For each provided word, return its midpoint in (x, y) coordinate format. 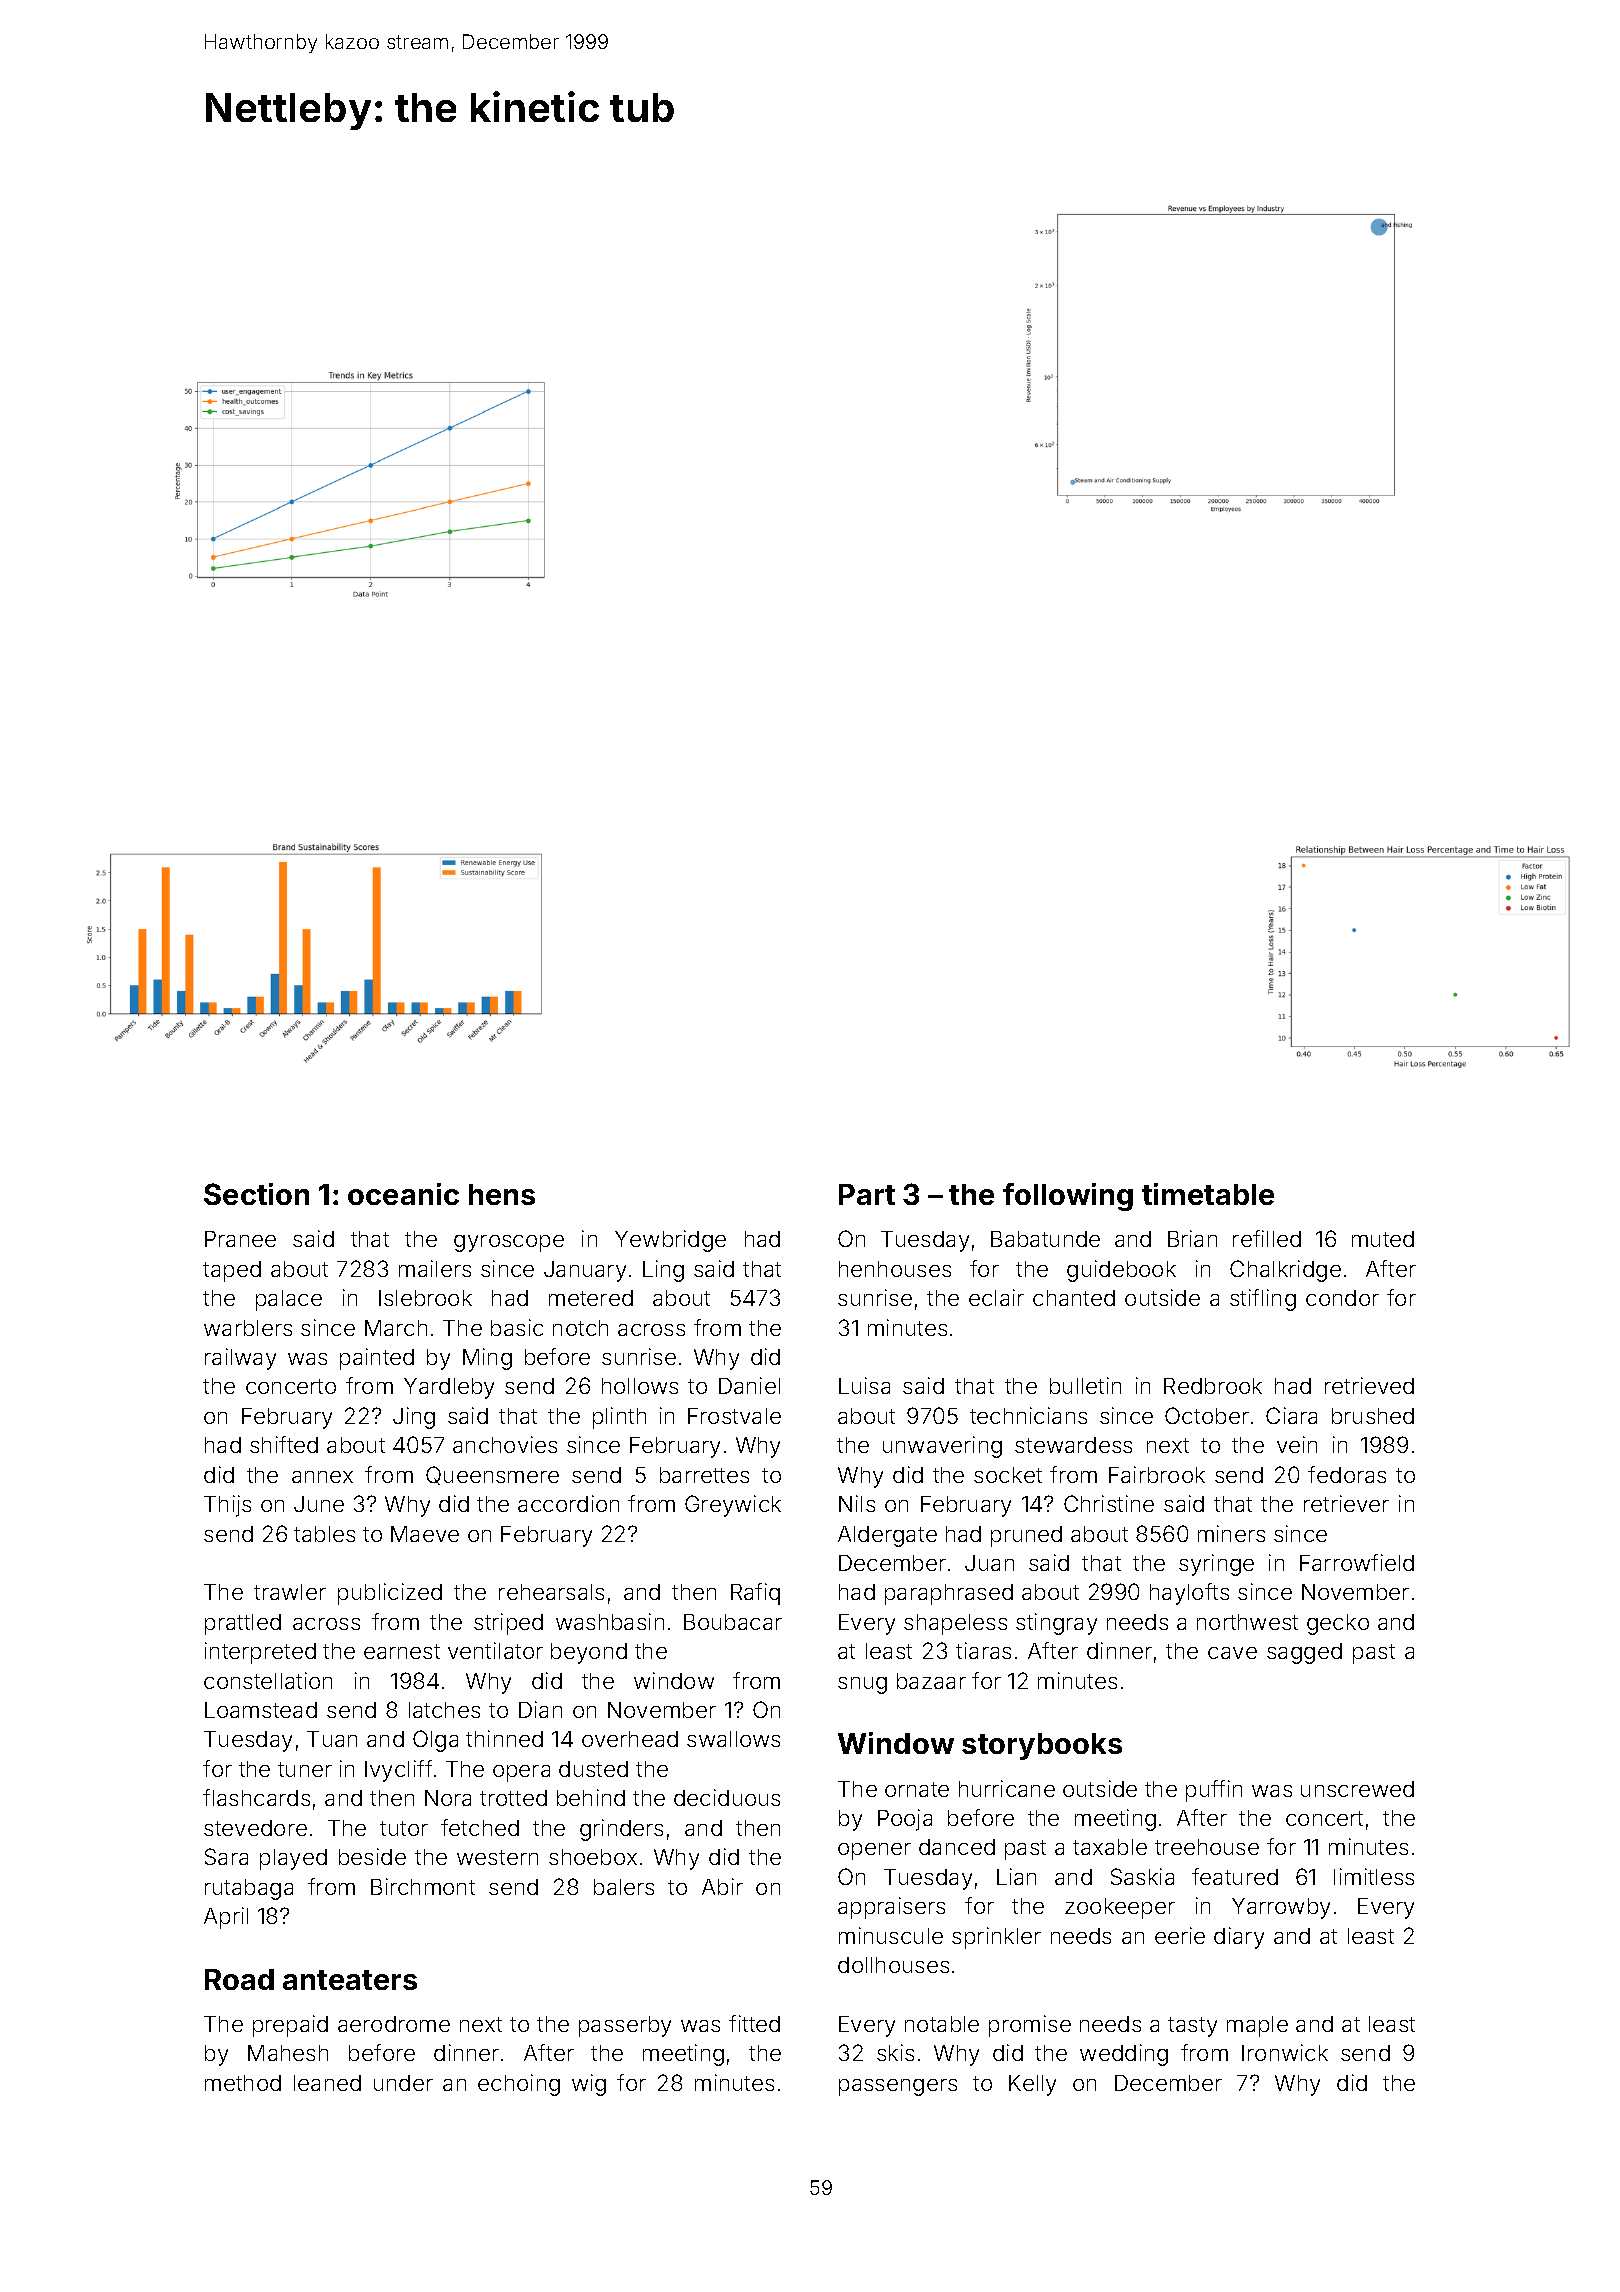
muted (1383, 1239)
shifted (284, 1444)
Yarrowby (1281, 1908)
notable (942, 2024)
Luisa (864, 1385)
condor (1342, 1298)
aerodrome (394, 2024)
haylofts (1189, 1594)
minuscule (891, 1935)
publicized (390, 1594)
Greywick (733, 1506)
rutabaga (249, 1889)
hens (502, 1194)
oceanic (403, 1194)
